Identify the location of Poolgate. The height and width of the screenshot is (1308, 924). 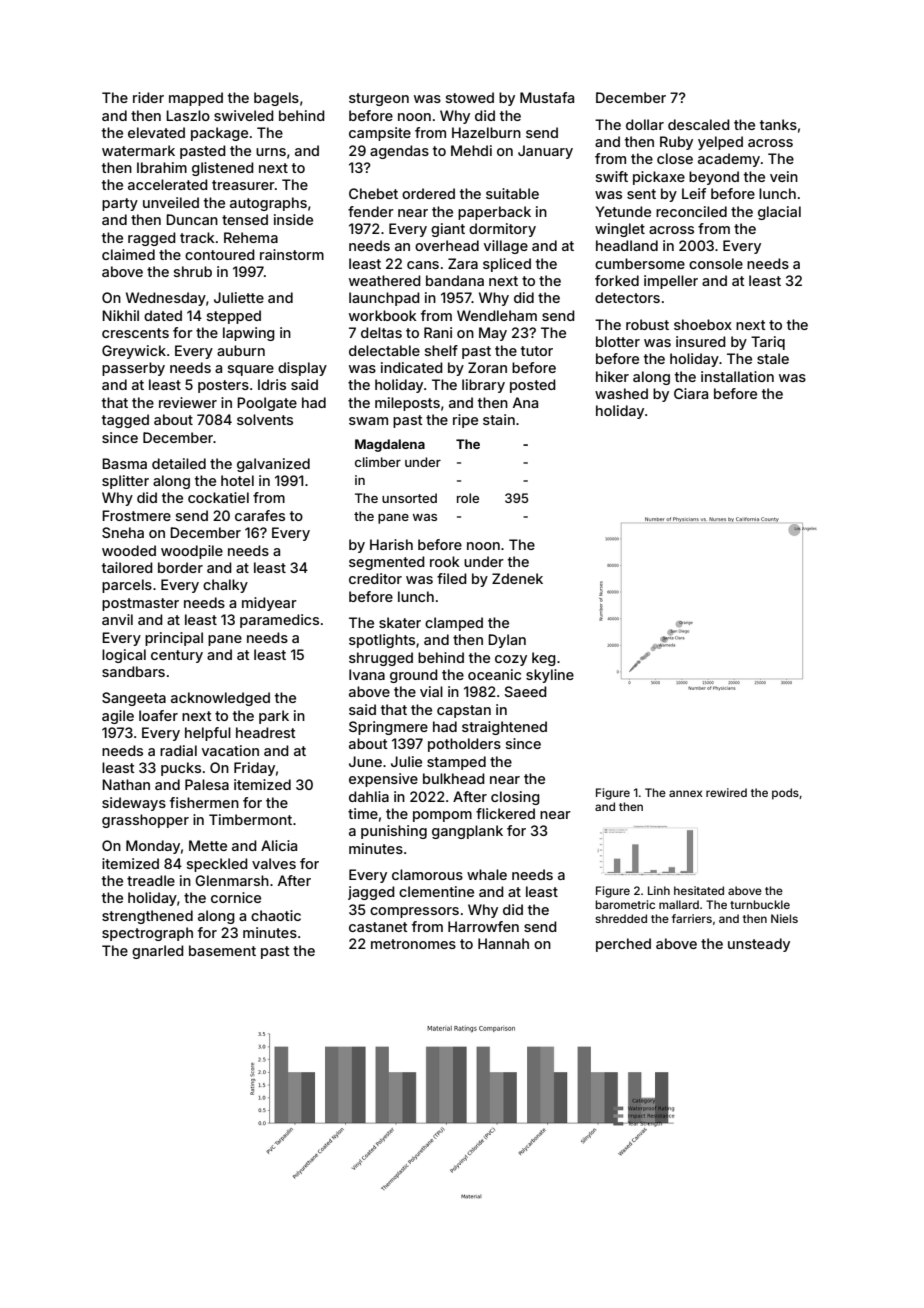
(267, 404).
